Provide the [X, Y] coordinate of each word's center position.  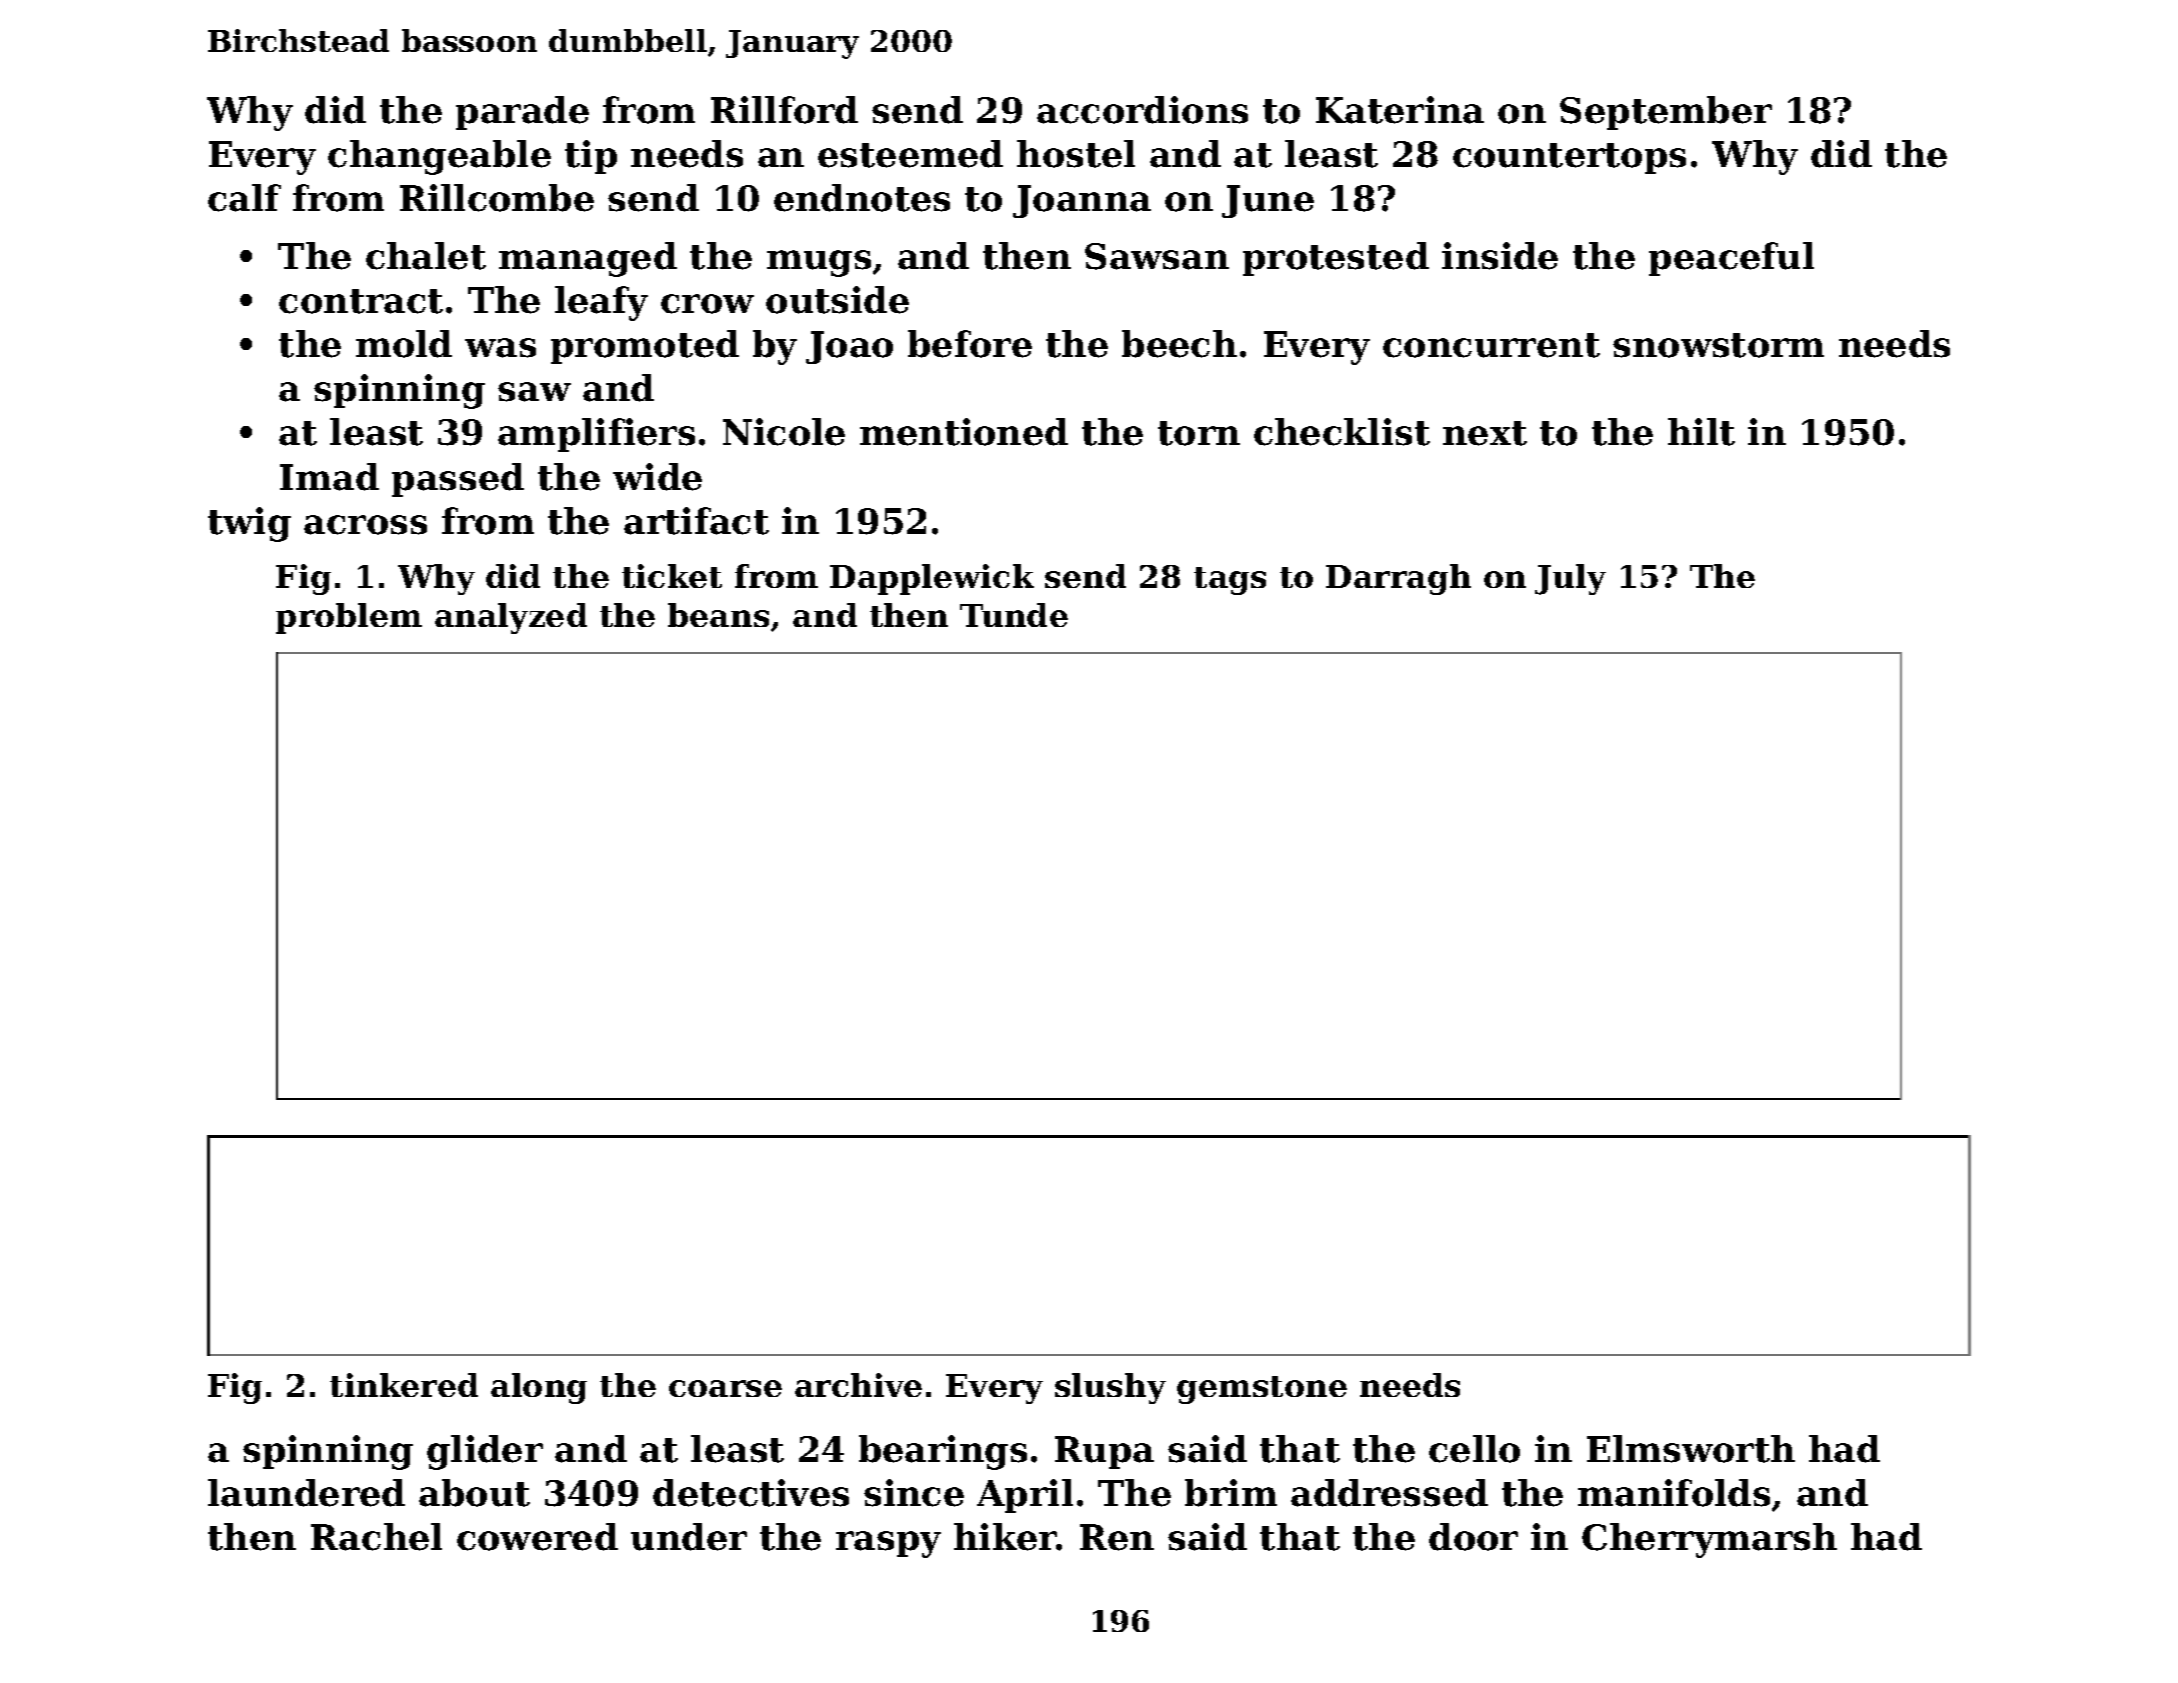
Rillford [784, 110]
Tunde [1014, 615]
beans [718, 615]
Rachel [376, 1537]
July [1570, 579]
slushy [1110, 1388]
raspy [888, 1544]
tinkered [404, 1385]
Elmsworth [1691, 1449]
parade [522, 113]
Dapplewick [932, 579]
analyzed [511, 618]
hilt [1701, 432]
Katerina [1400, 110]
